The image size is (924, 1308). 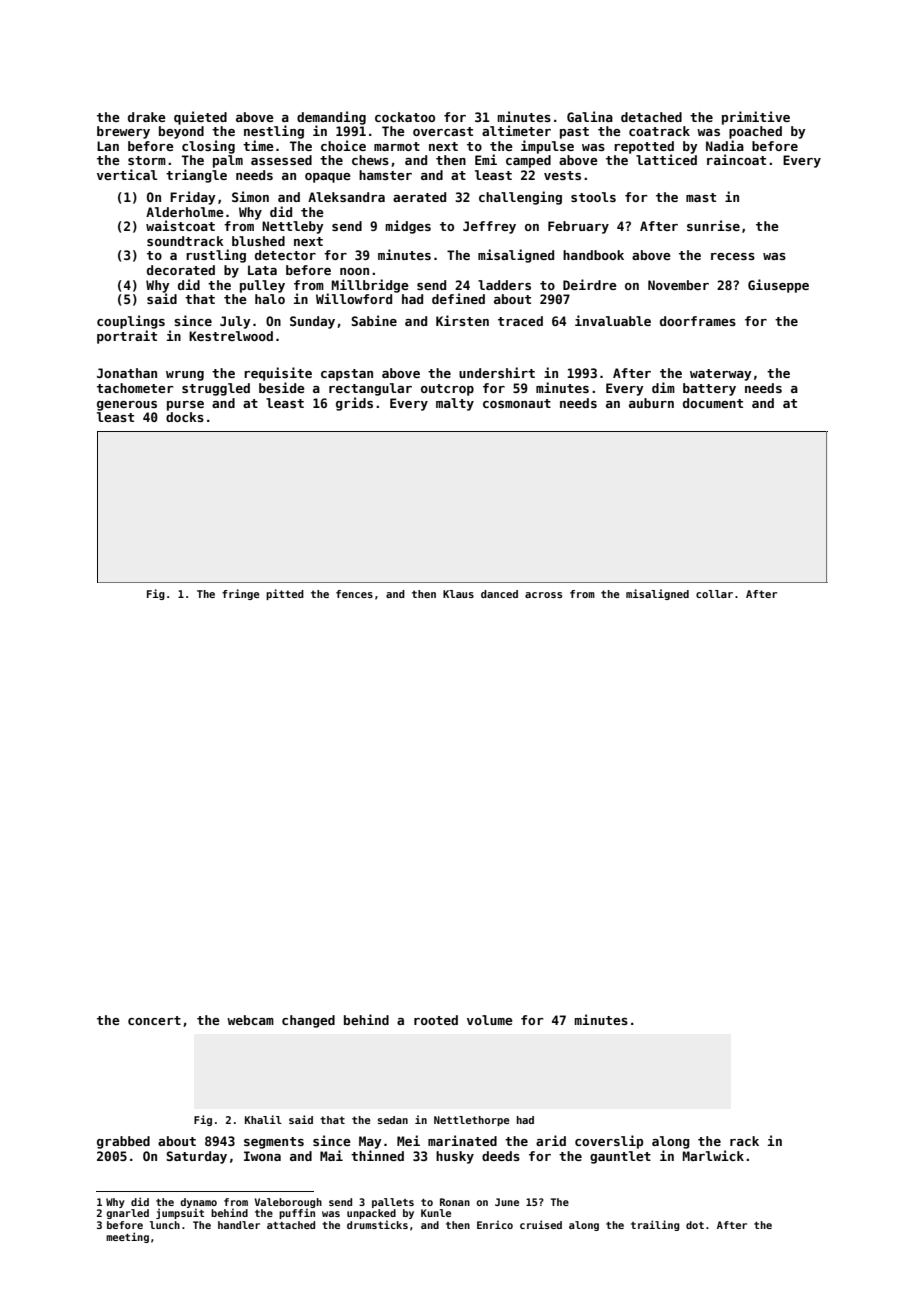 What do you see at coordinates (154, 1020) in the screenshot?
I see `concert` at bounding box center [154, 1020].
